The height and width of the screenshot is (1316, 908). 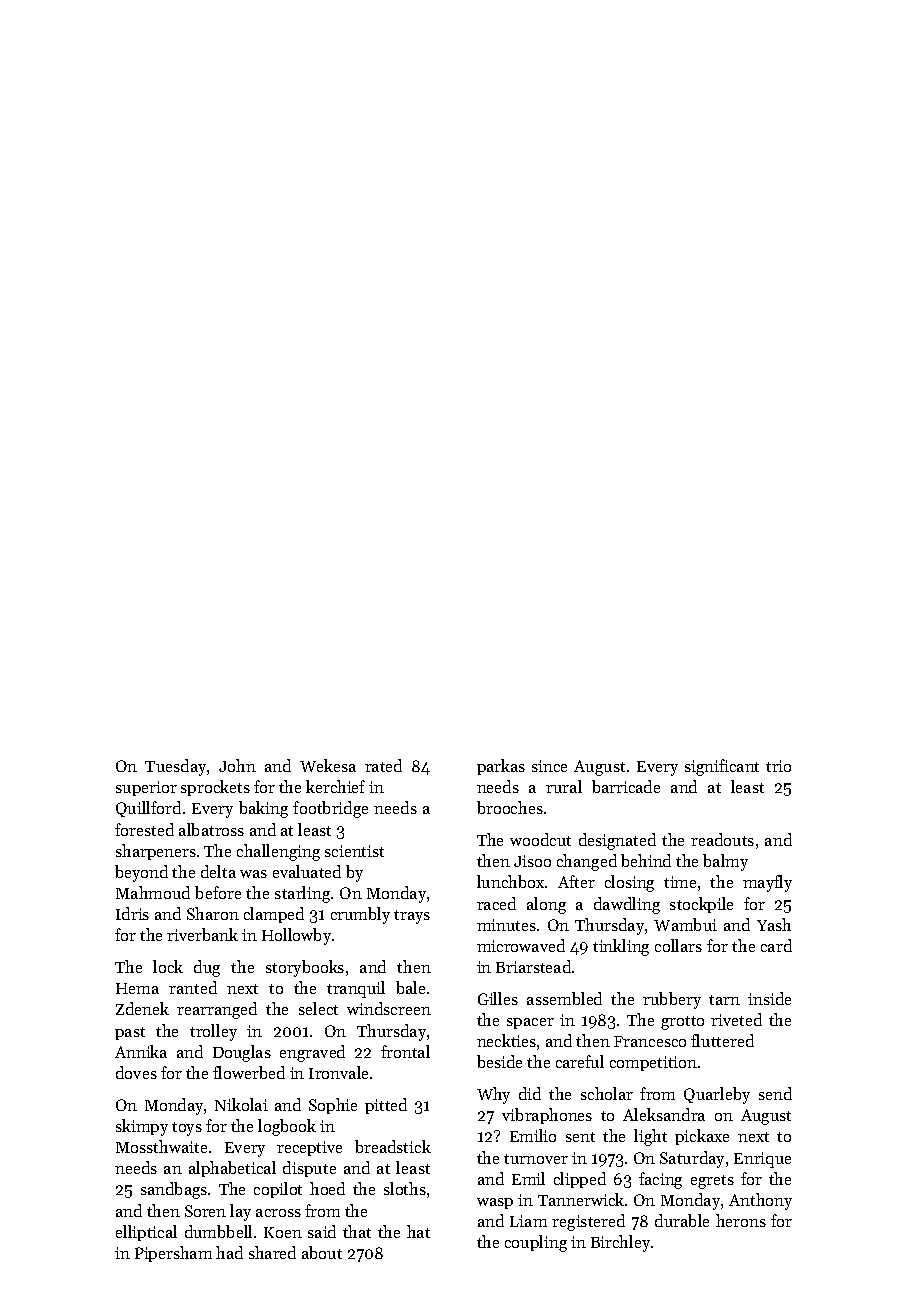 What do you see at coordinates (501, 767) in the screenshot?
I see `parkas` at bounding box center [501, 767].
